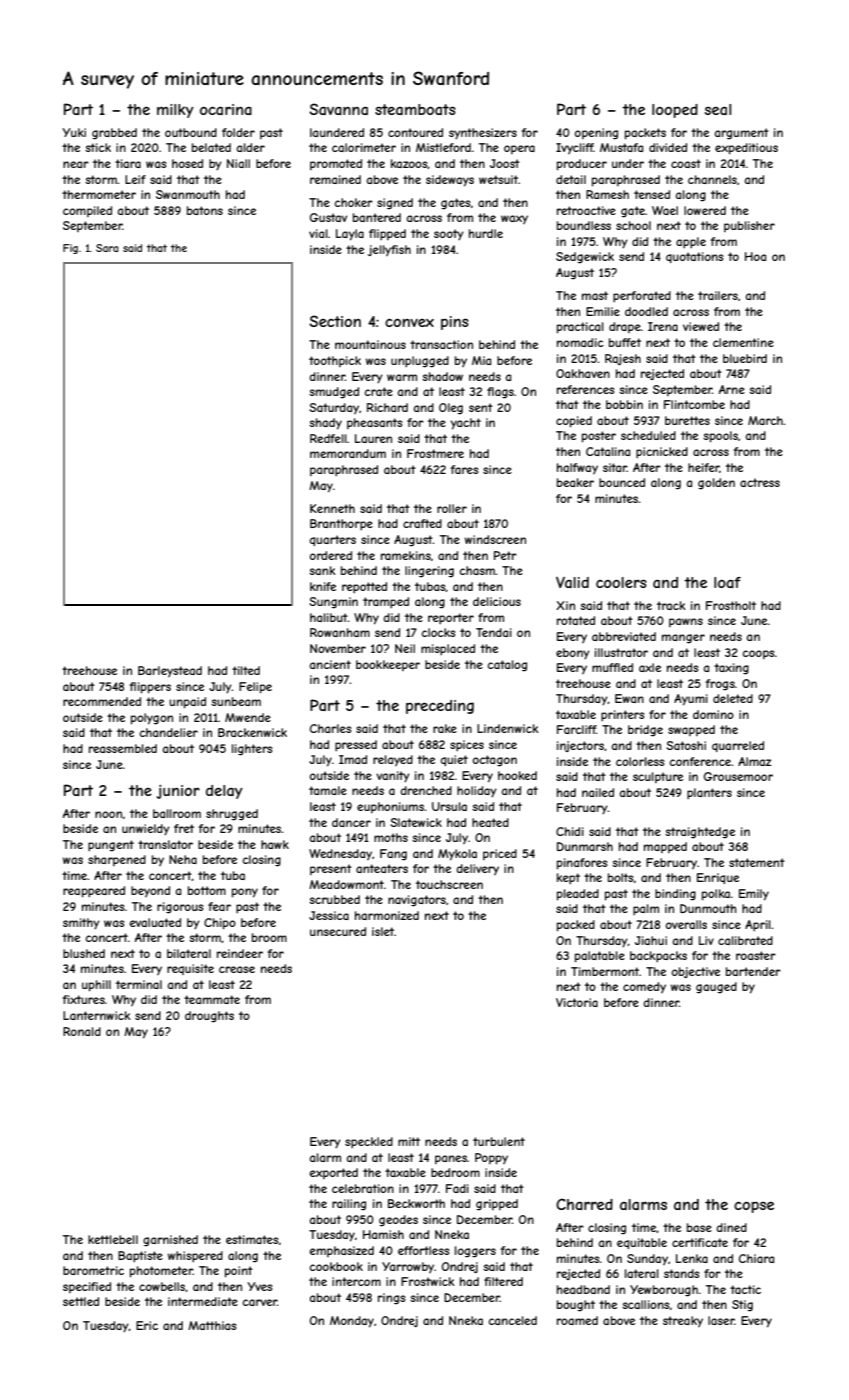 The width and height of the image is (849, 1400). I want to click on Savanna, so click(338, 109).
